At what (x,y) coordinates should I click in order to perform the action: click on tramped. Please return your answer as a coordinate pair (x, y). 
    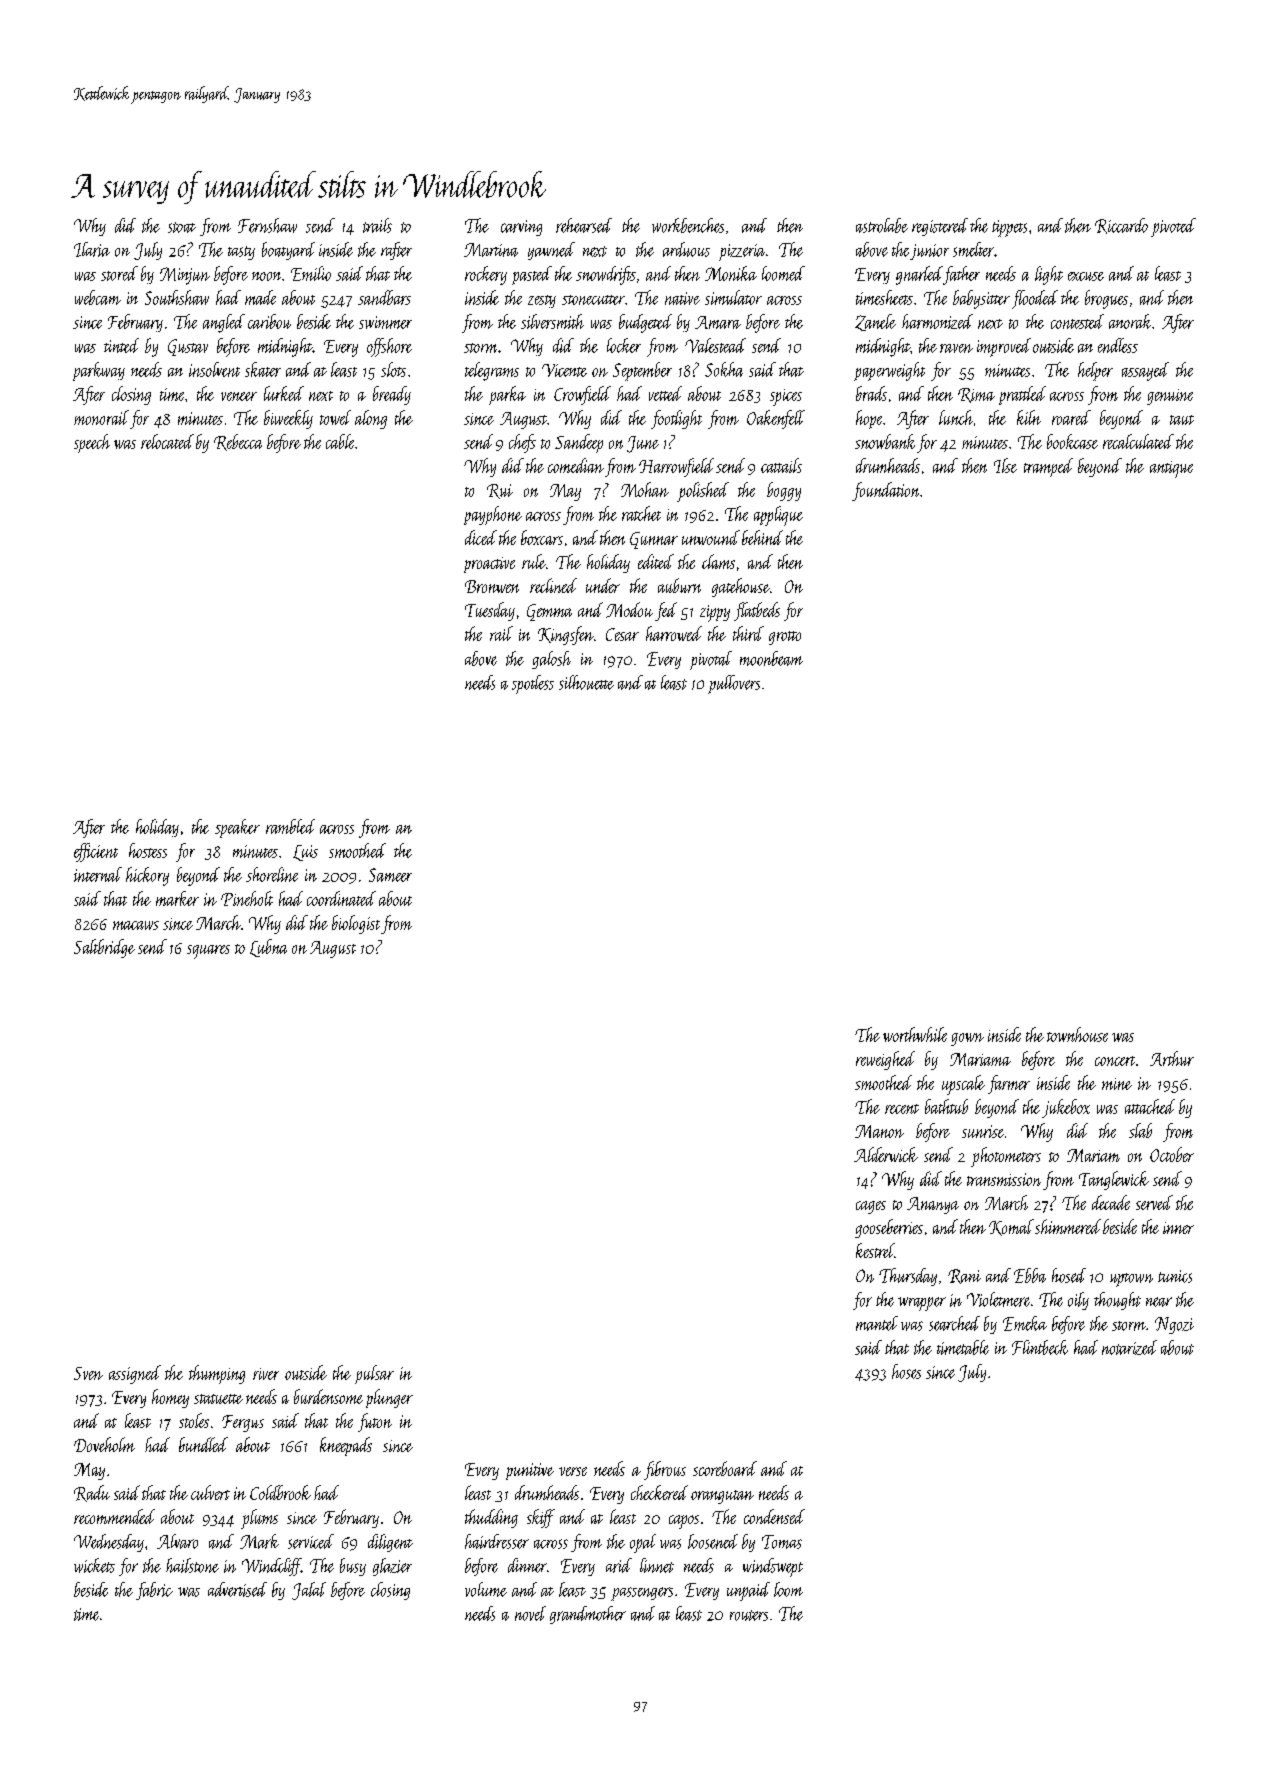
    Looking at the image, I should click on (1048, 467).
